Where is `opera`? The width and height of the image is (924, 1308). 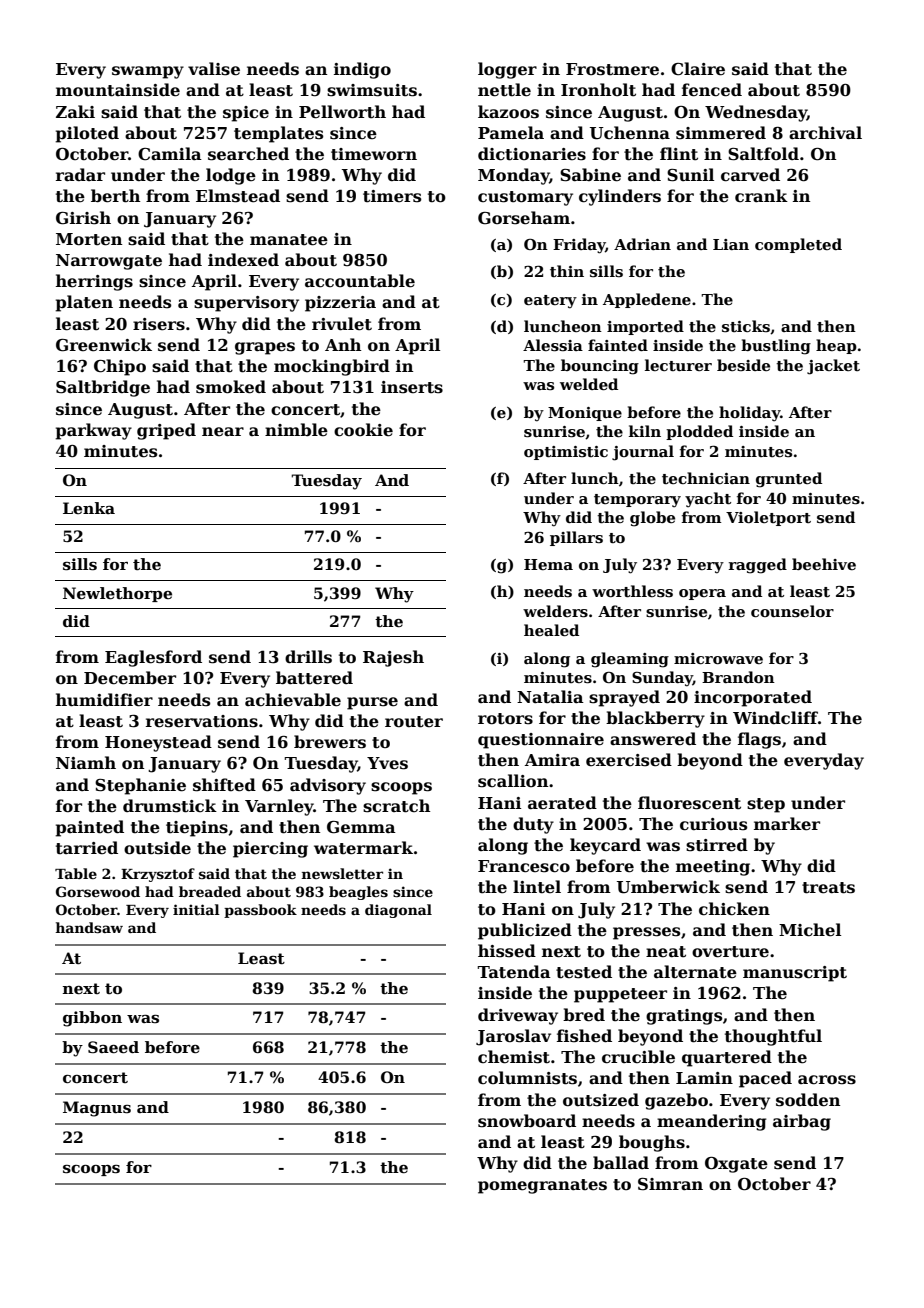 opera is located at coordinates (702, 594).
